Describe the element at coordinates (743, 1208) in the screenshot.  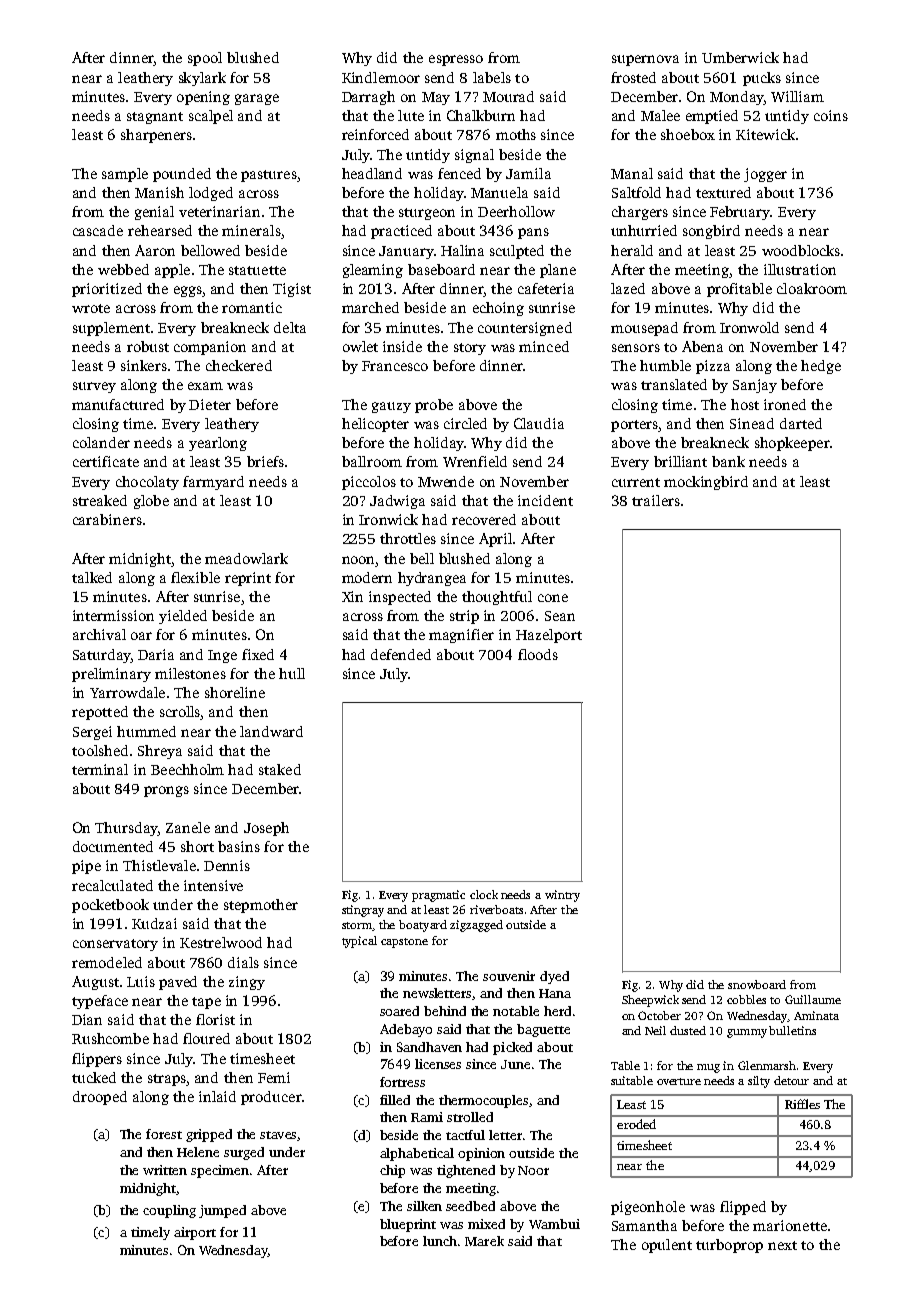
I see `flipped` at that location.
